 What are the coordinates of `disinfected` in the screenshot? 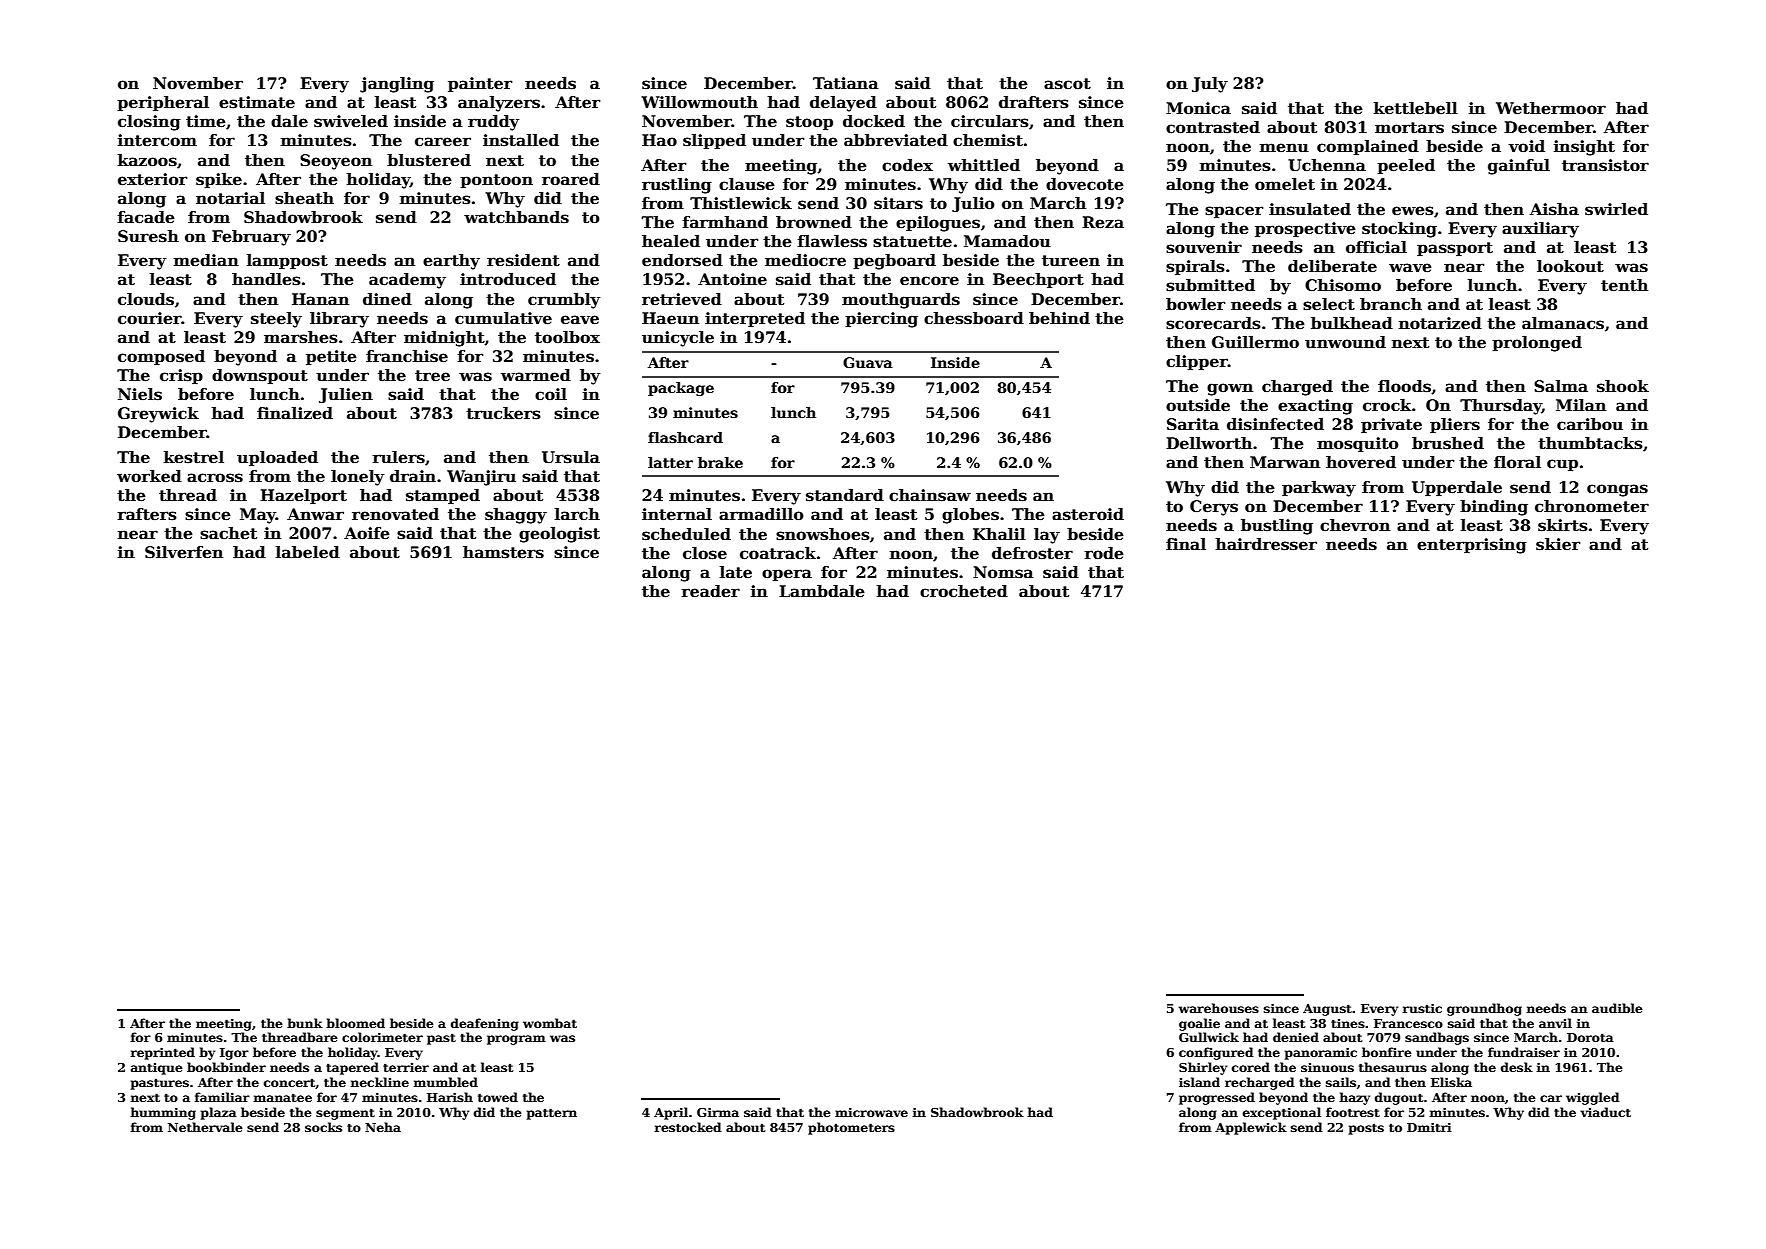 It's located at (1275, 424).
